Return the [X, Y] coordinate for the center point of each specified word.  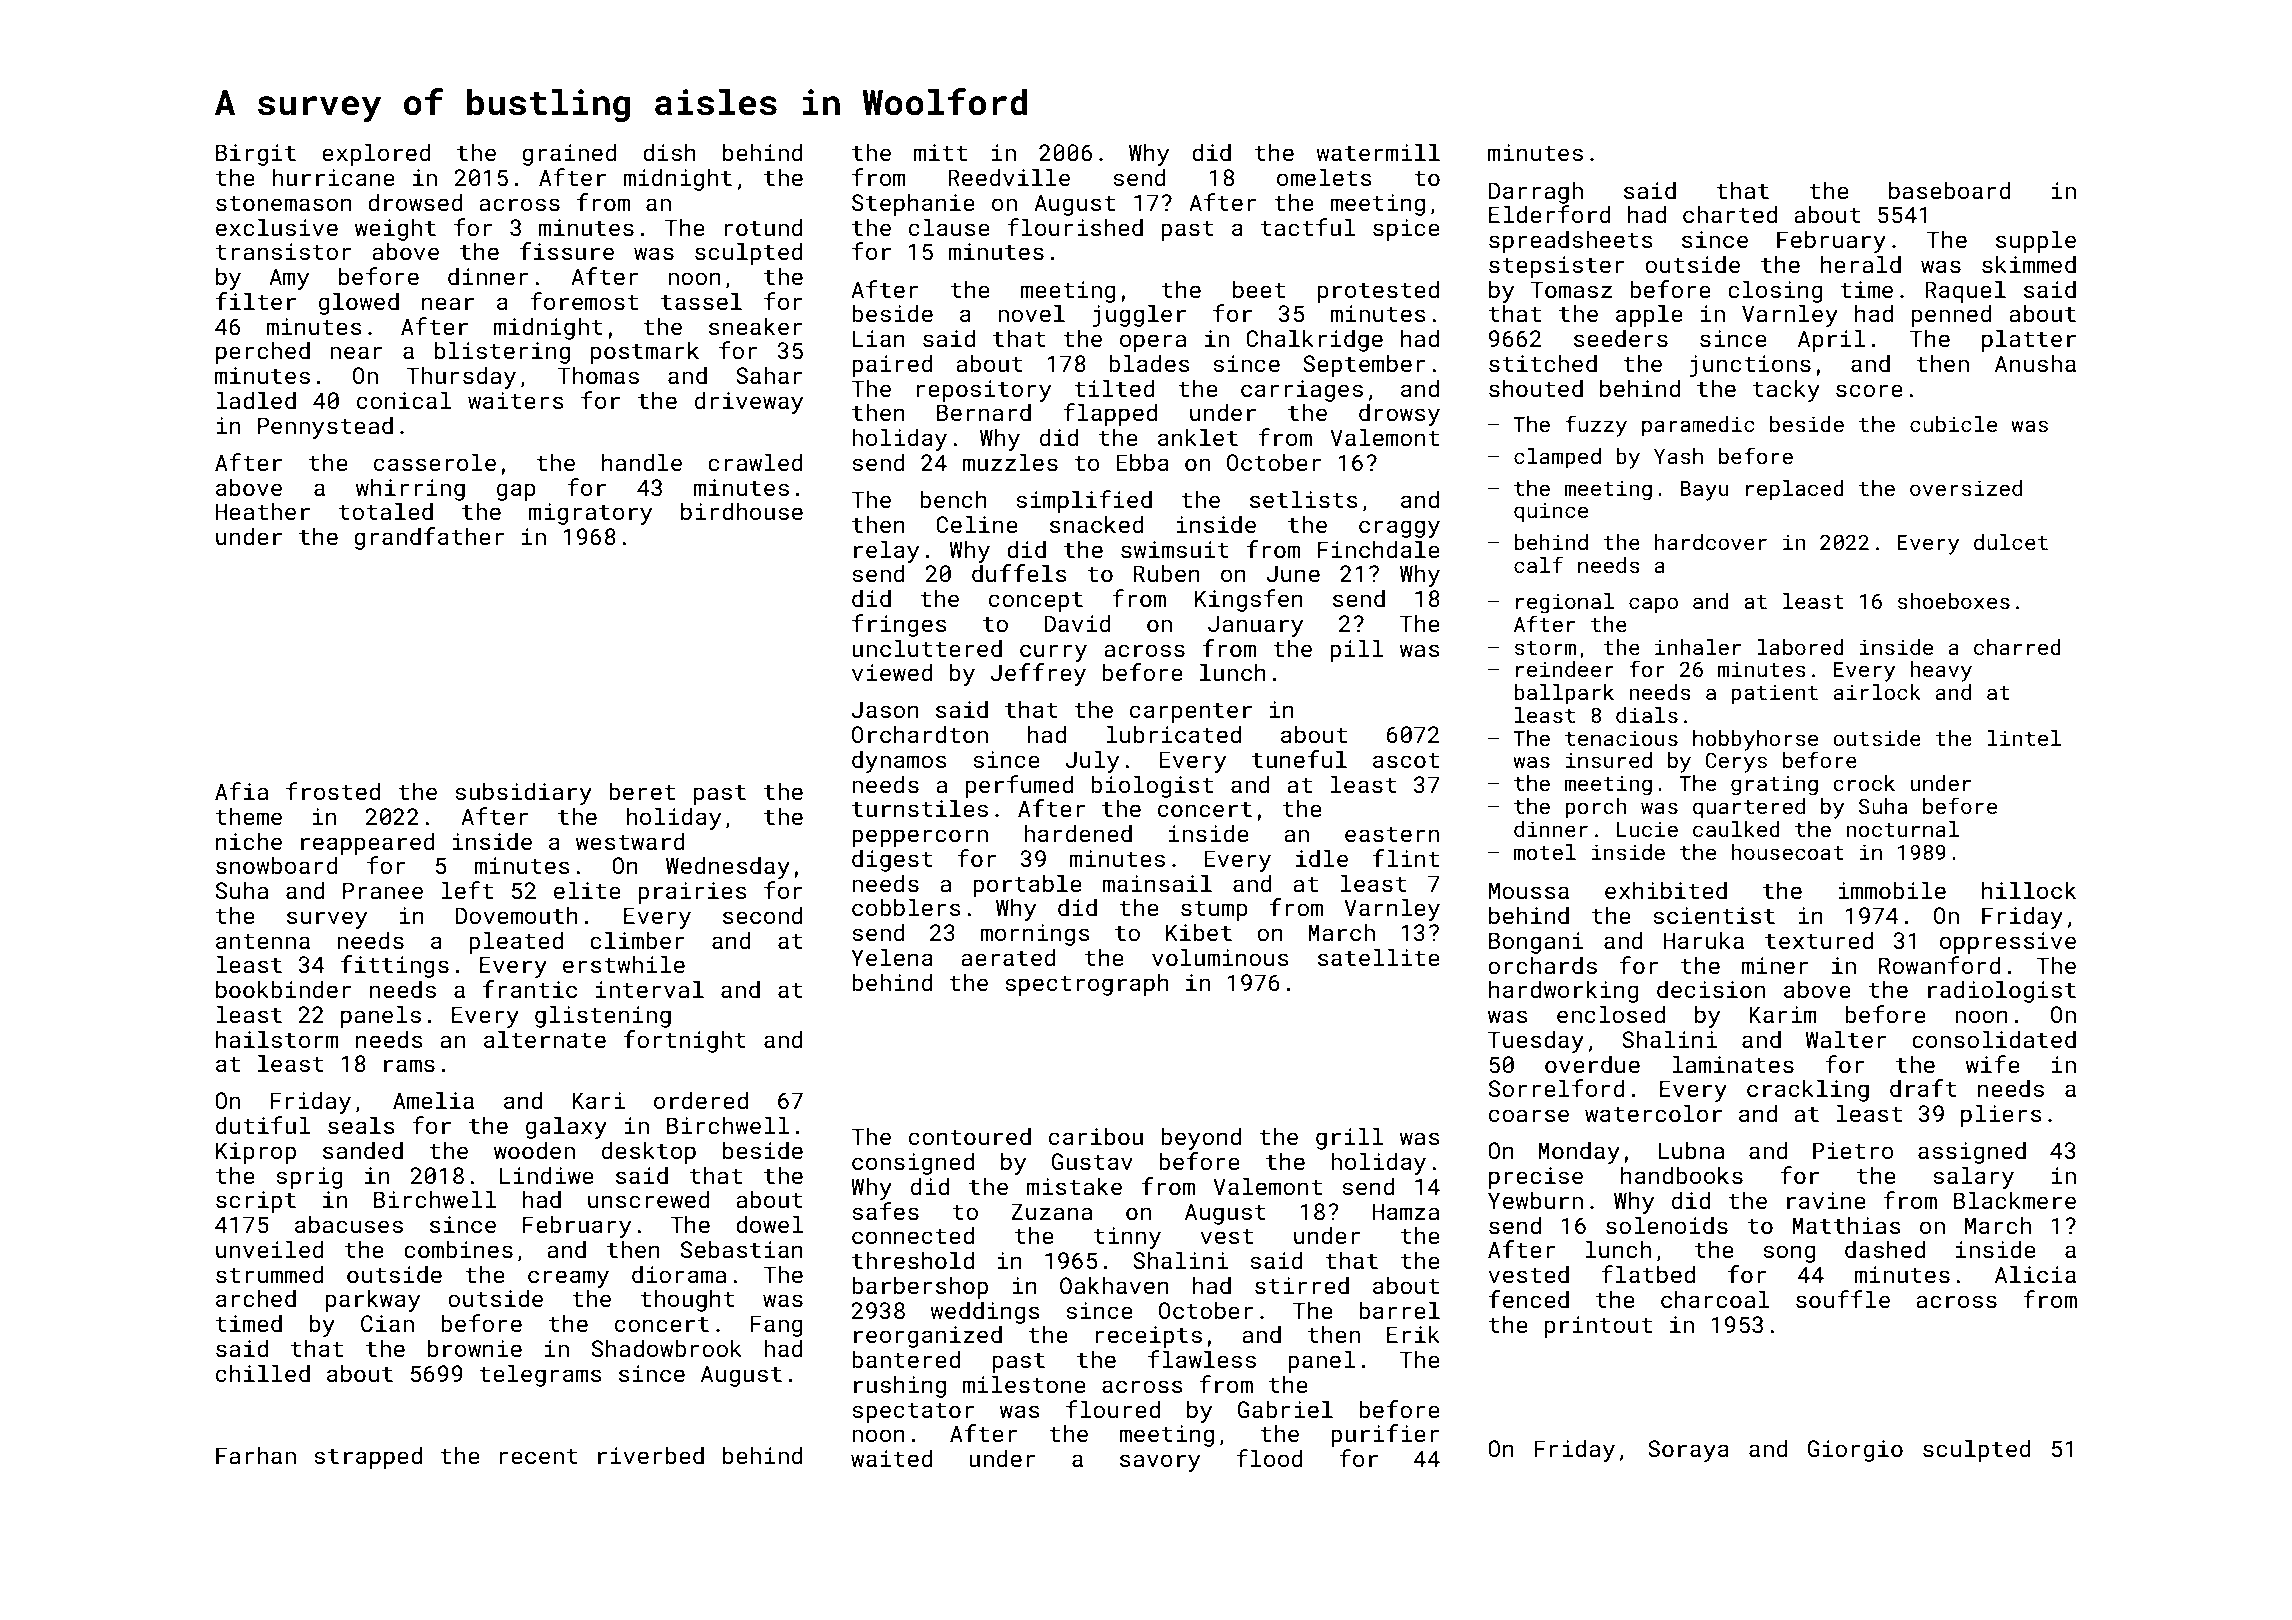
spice [1406, 230]
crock [1864, 783]
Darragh [1536, 192]
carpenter [1191, 713]
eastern [1392, 834]
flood [1269, 1458]
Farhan [256, 1455]
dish [669, 152]
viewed [892, 672]
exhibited [1666, 890]
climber [637, 940]
